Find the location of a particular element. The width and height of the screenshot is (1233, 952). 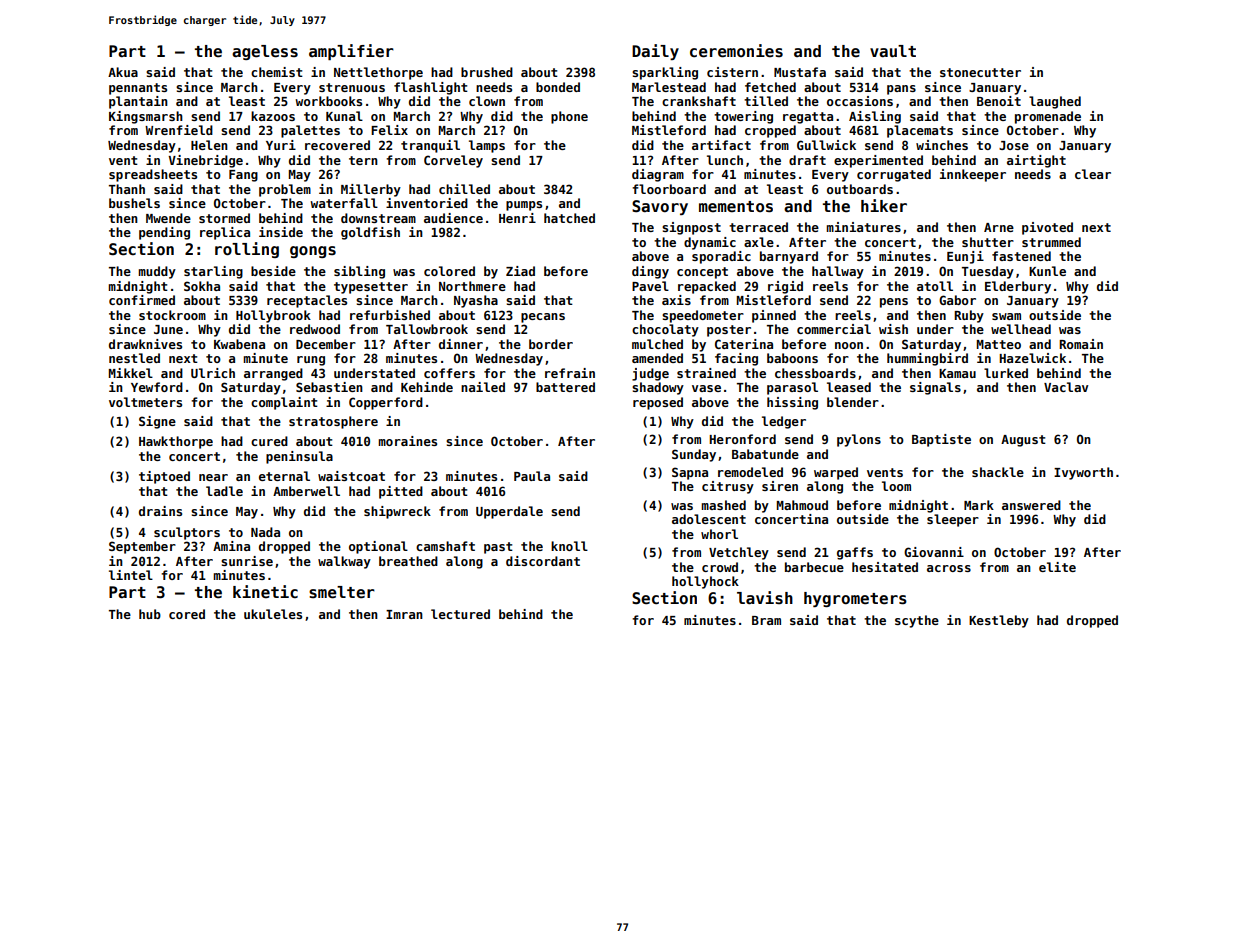

Sokha is located at coordinates (202, 286).
